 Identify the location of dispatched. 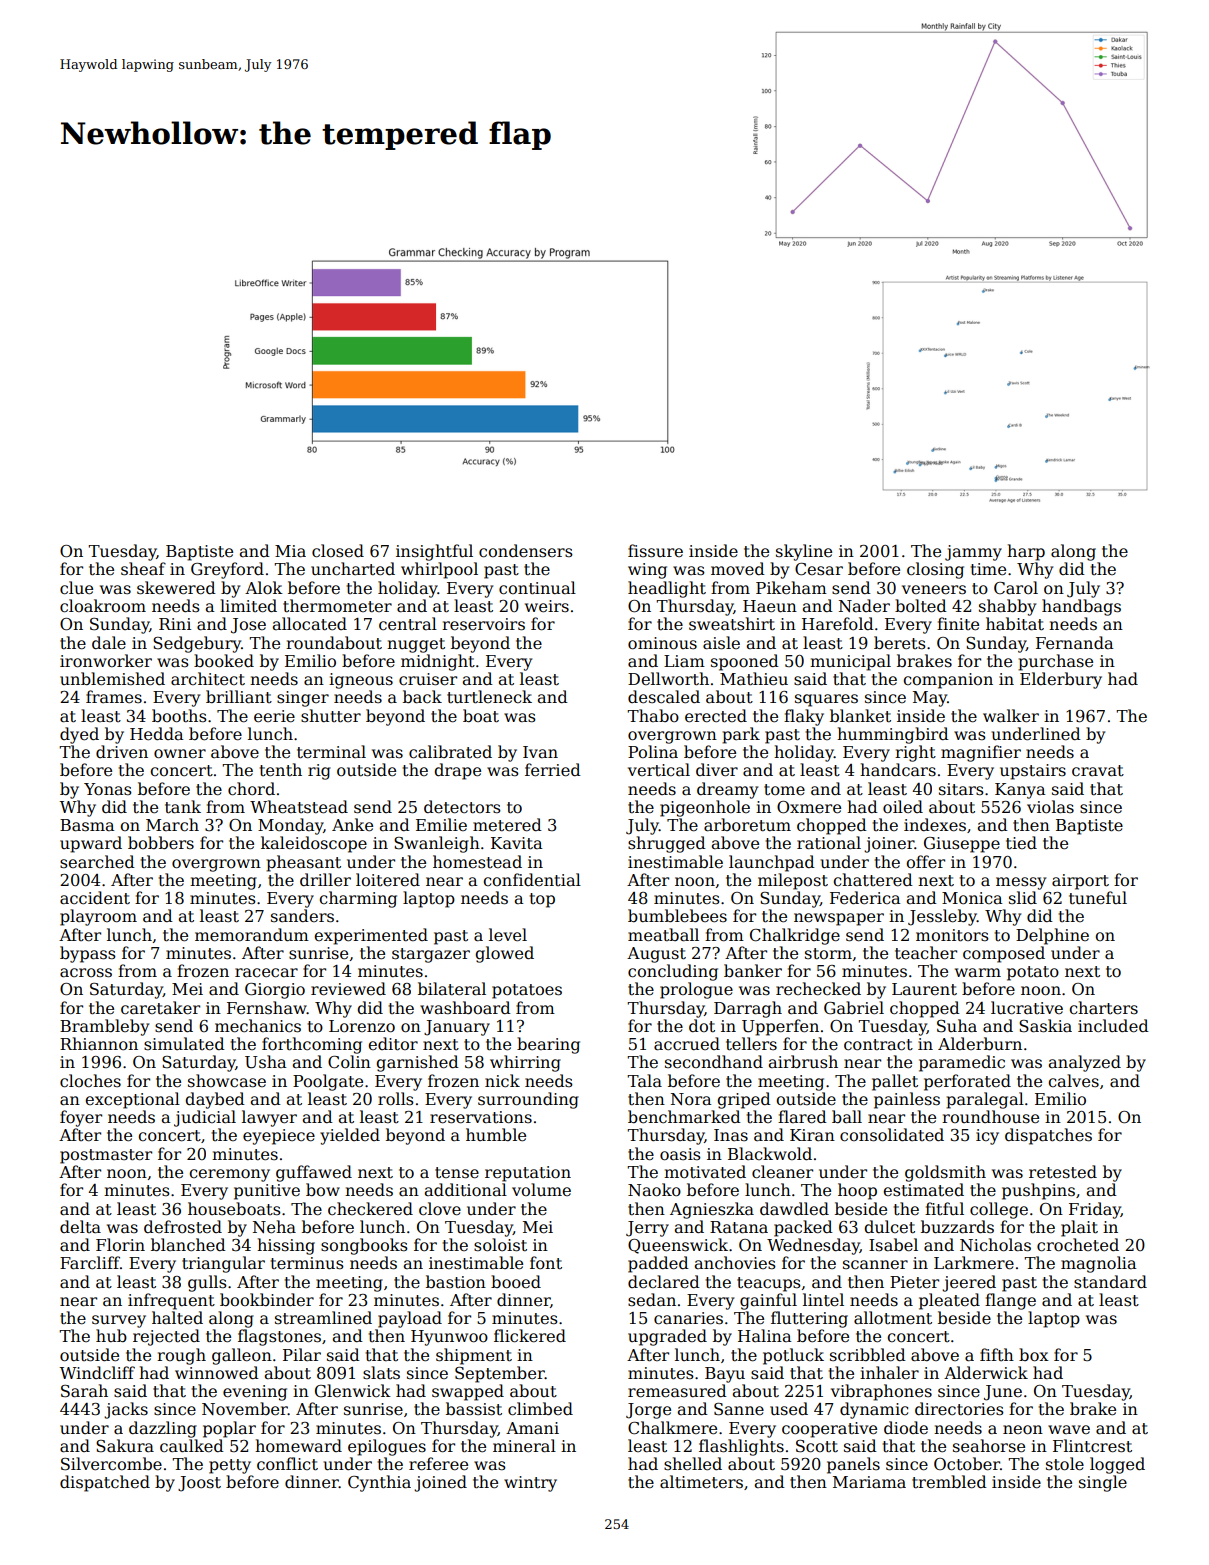
(105, 1483).
